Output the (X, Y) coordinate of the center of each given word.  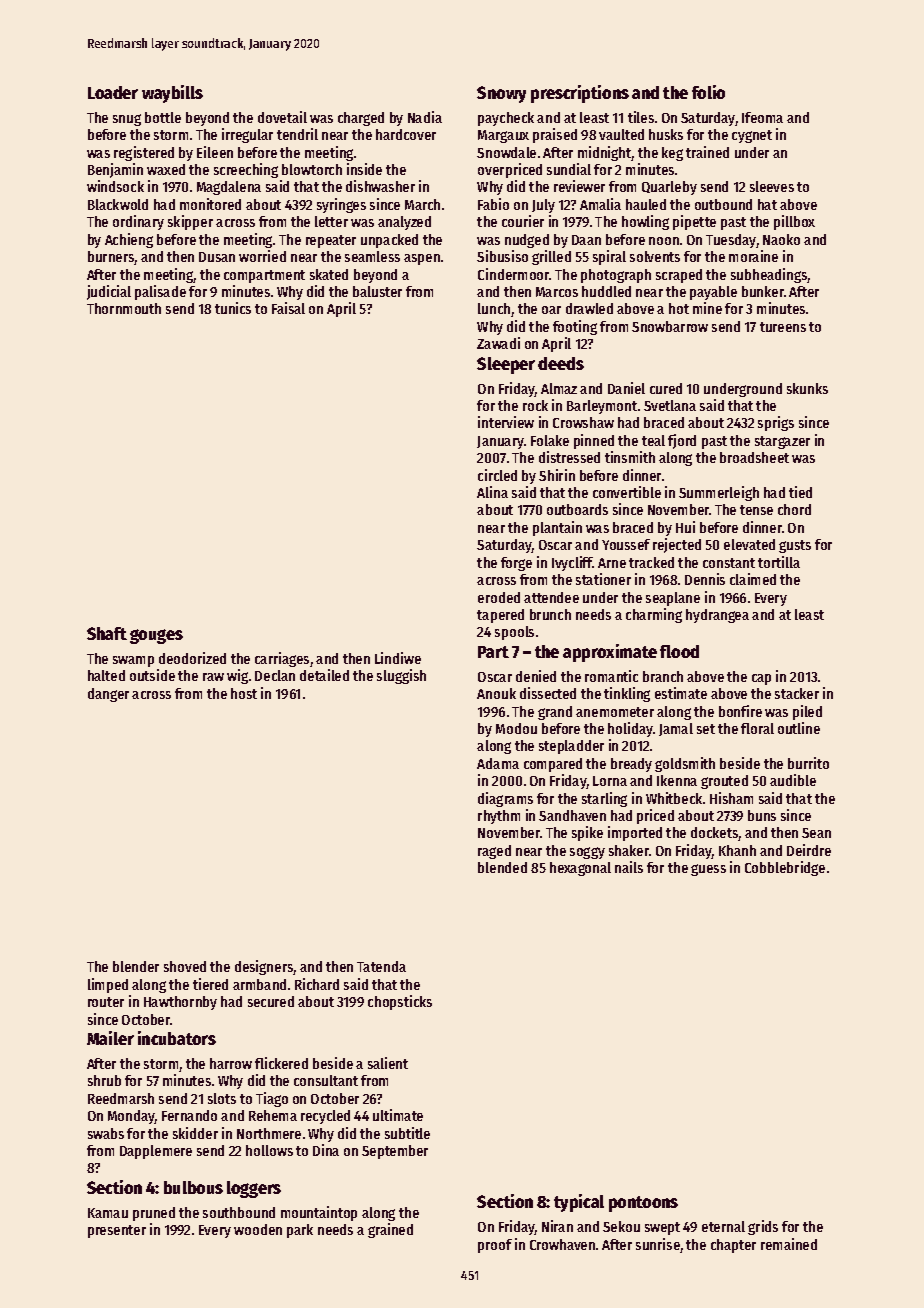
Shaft (107, 633)
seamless (372, 256)
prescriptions (580, 94)
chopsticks (400, 1002)
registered (144, 153)
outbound (723, 204)
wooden (258, 1229)
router (106, 1002)
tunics (233, 308)
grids (763, 1227)
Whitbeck (674, 798)
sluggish (401, 676)
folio (708, 92)
